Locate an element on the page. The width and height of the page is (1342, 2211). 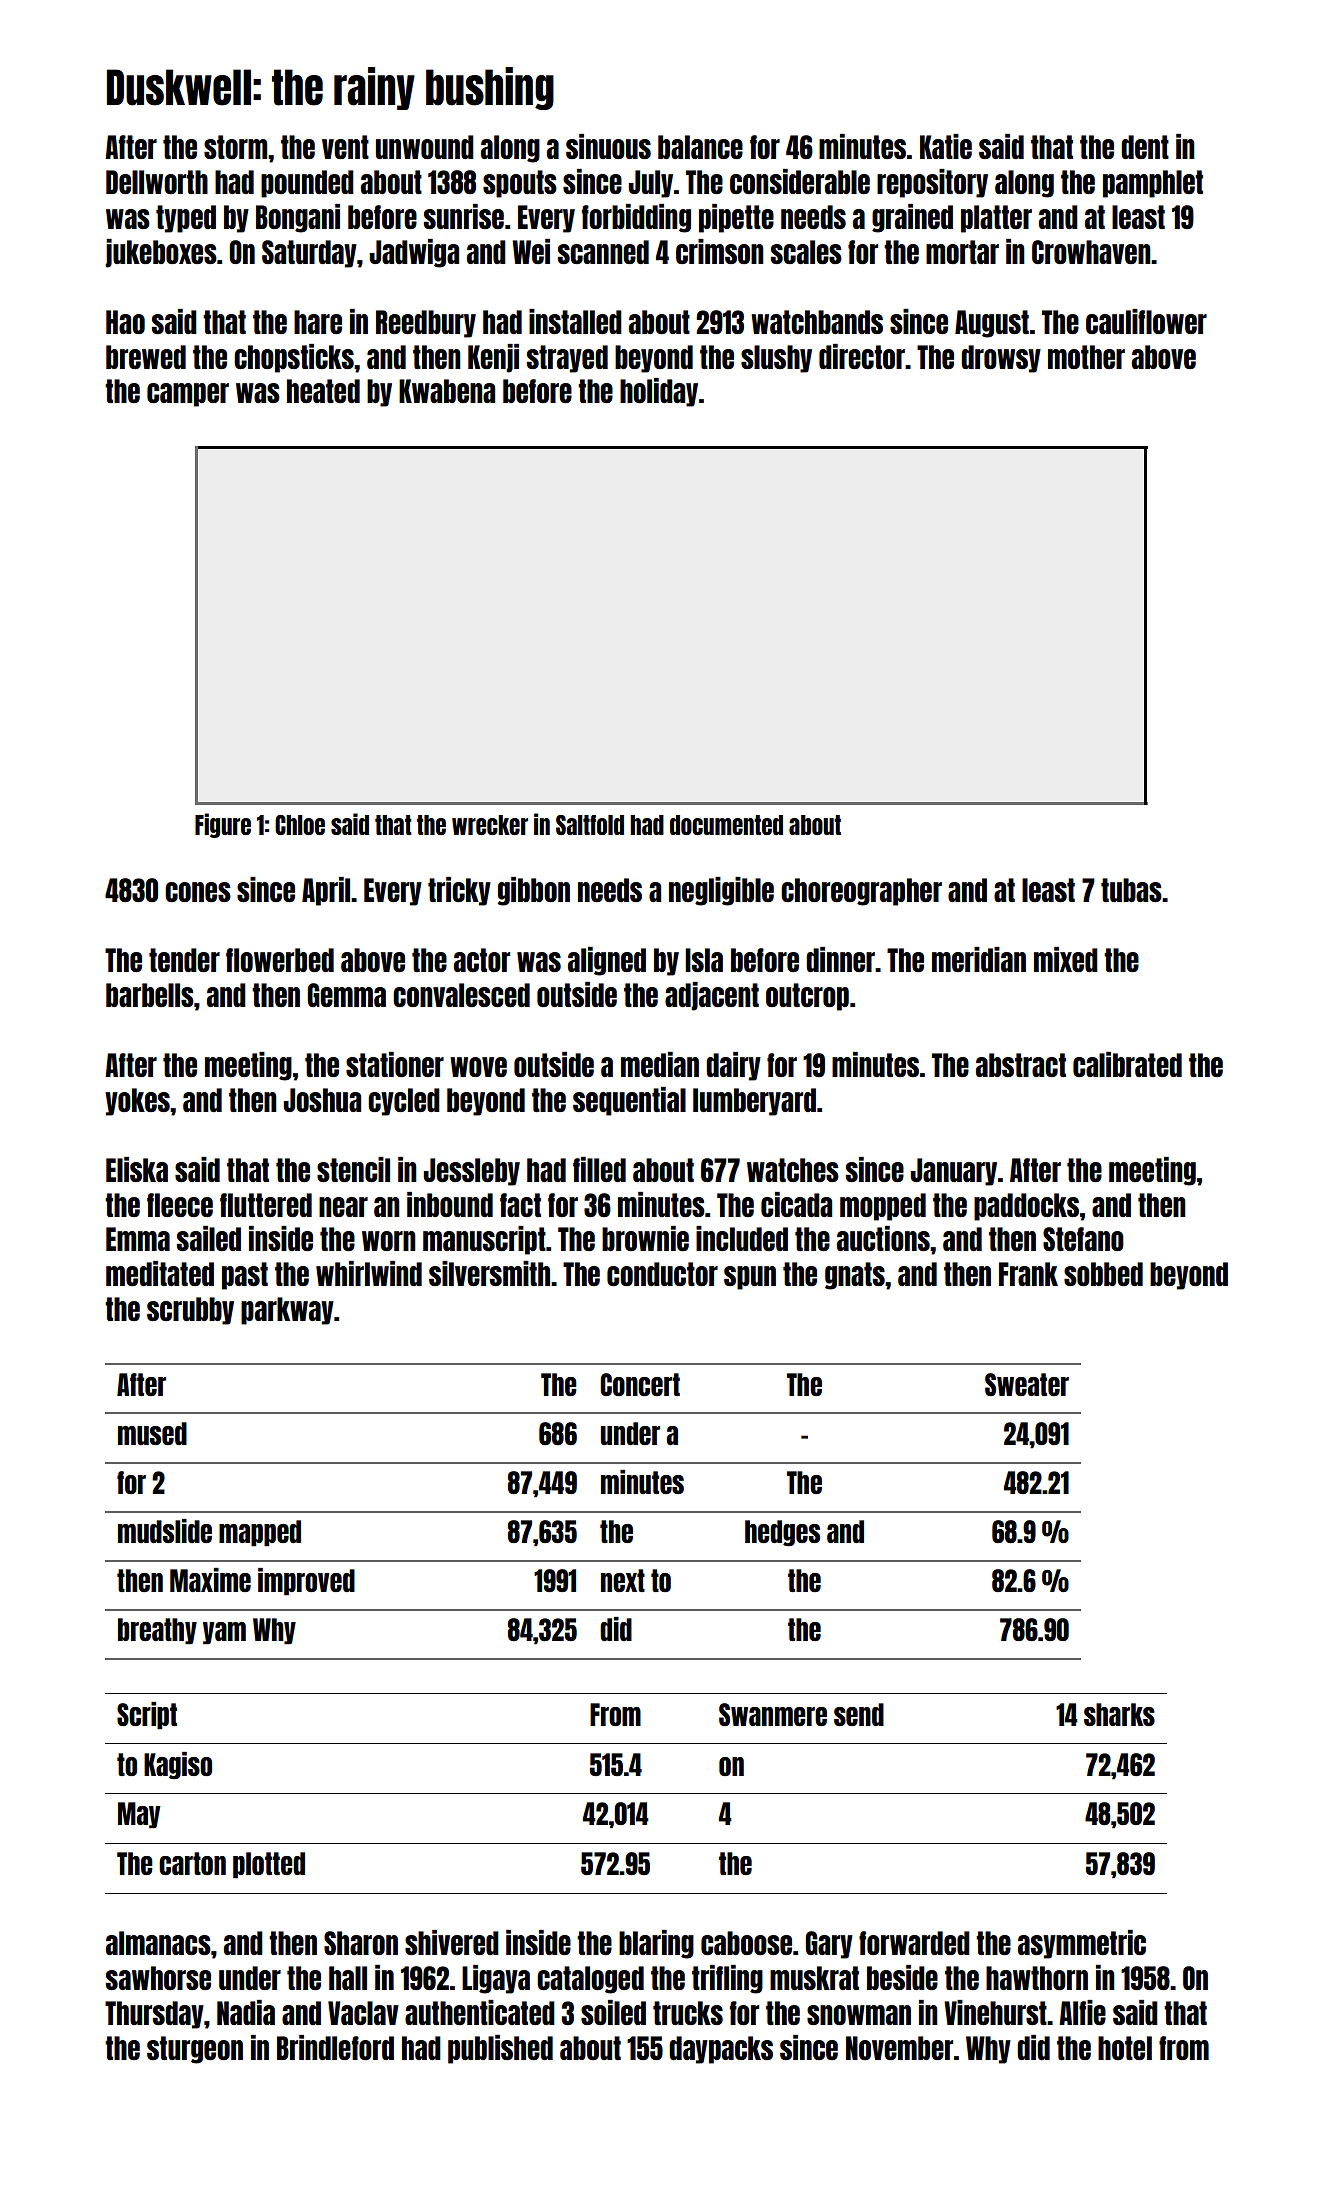
next is located at coordinates (623, 1580).
